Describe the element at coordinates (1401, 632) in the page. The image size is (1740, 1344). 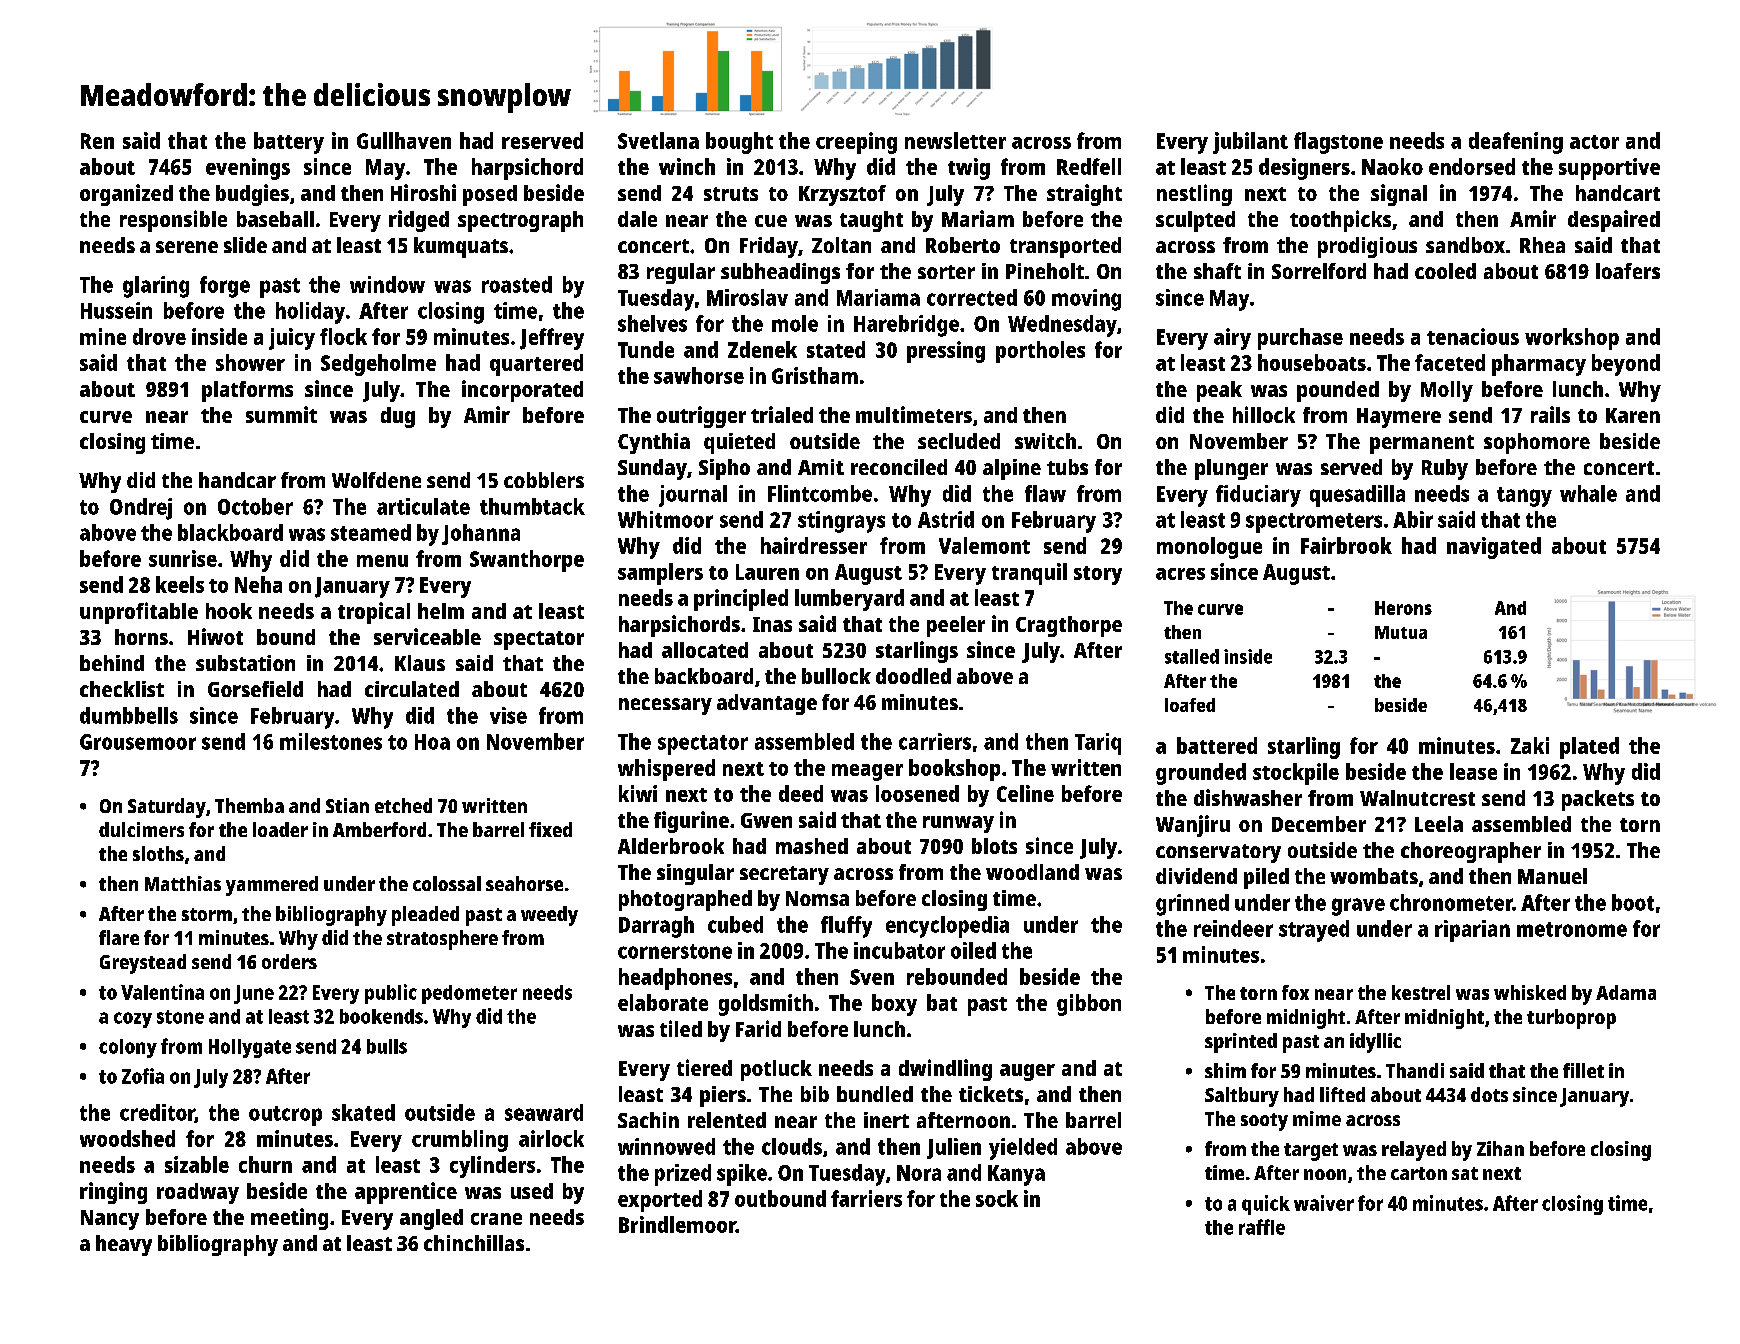
I see `Mutua` at that location.
